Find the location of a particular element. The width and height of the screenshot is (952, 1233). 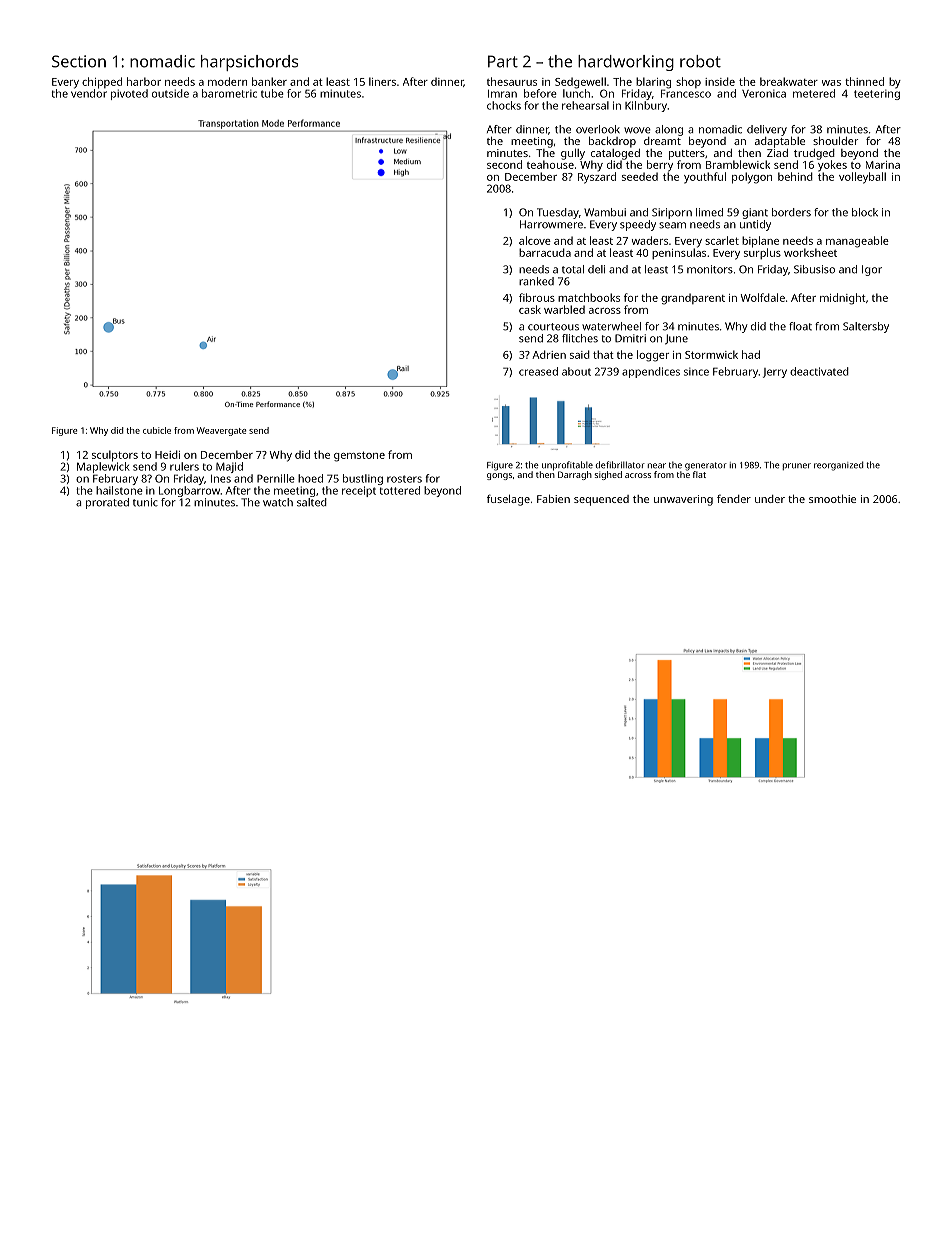

chocks is located at coordinates (504, 105).
